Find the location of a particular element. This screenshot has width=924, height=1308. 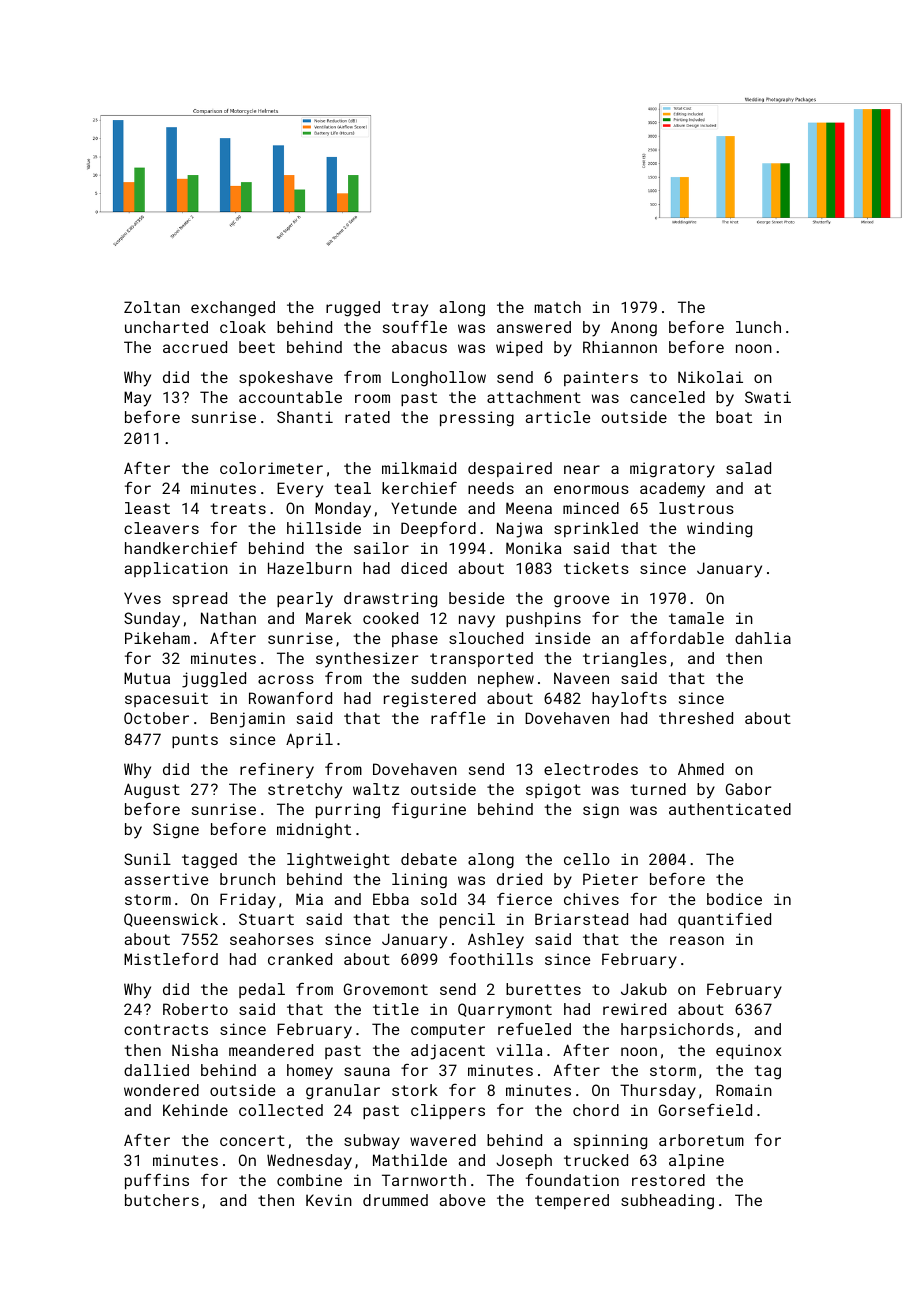

bodice is located at coordinates (734, 899).
